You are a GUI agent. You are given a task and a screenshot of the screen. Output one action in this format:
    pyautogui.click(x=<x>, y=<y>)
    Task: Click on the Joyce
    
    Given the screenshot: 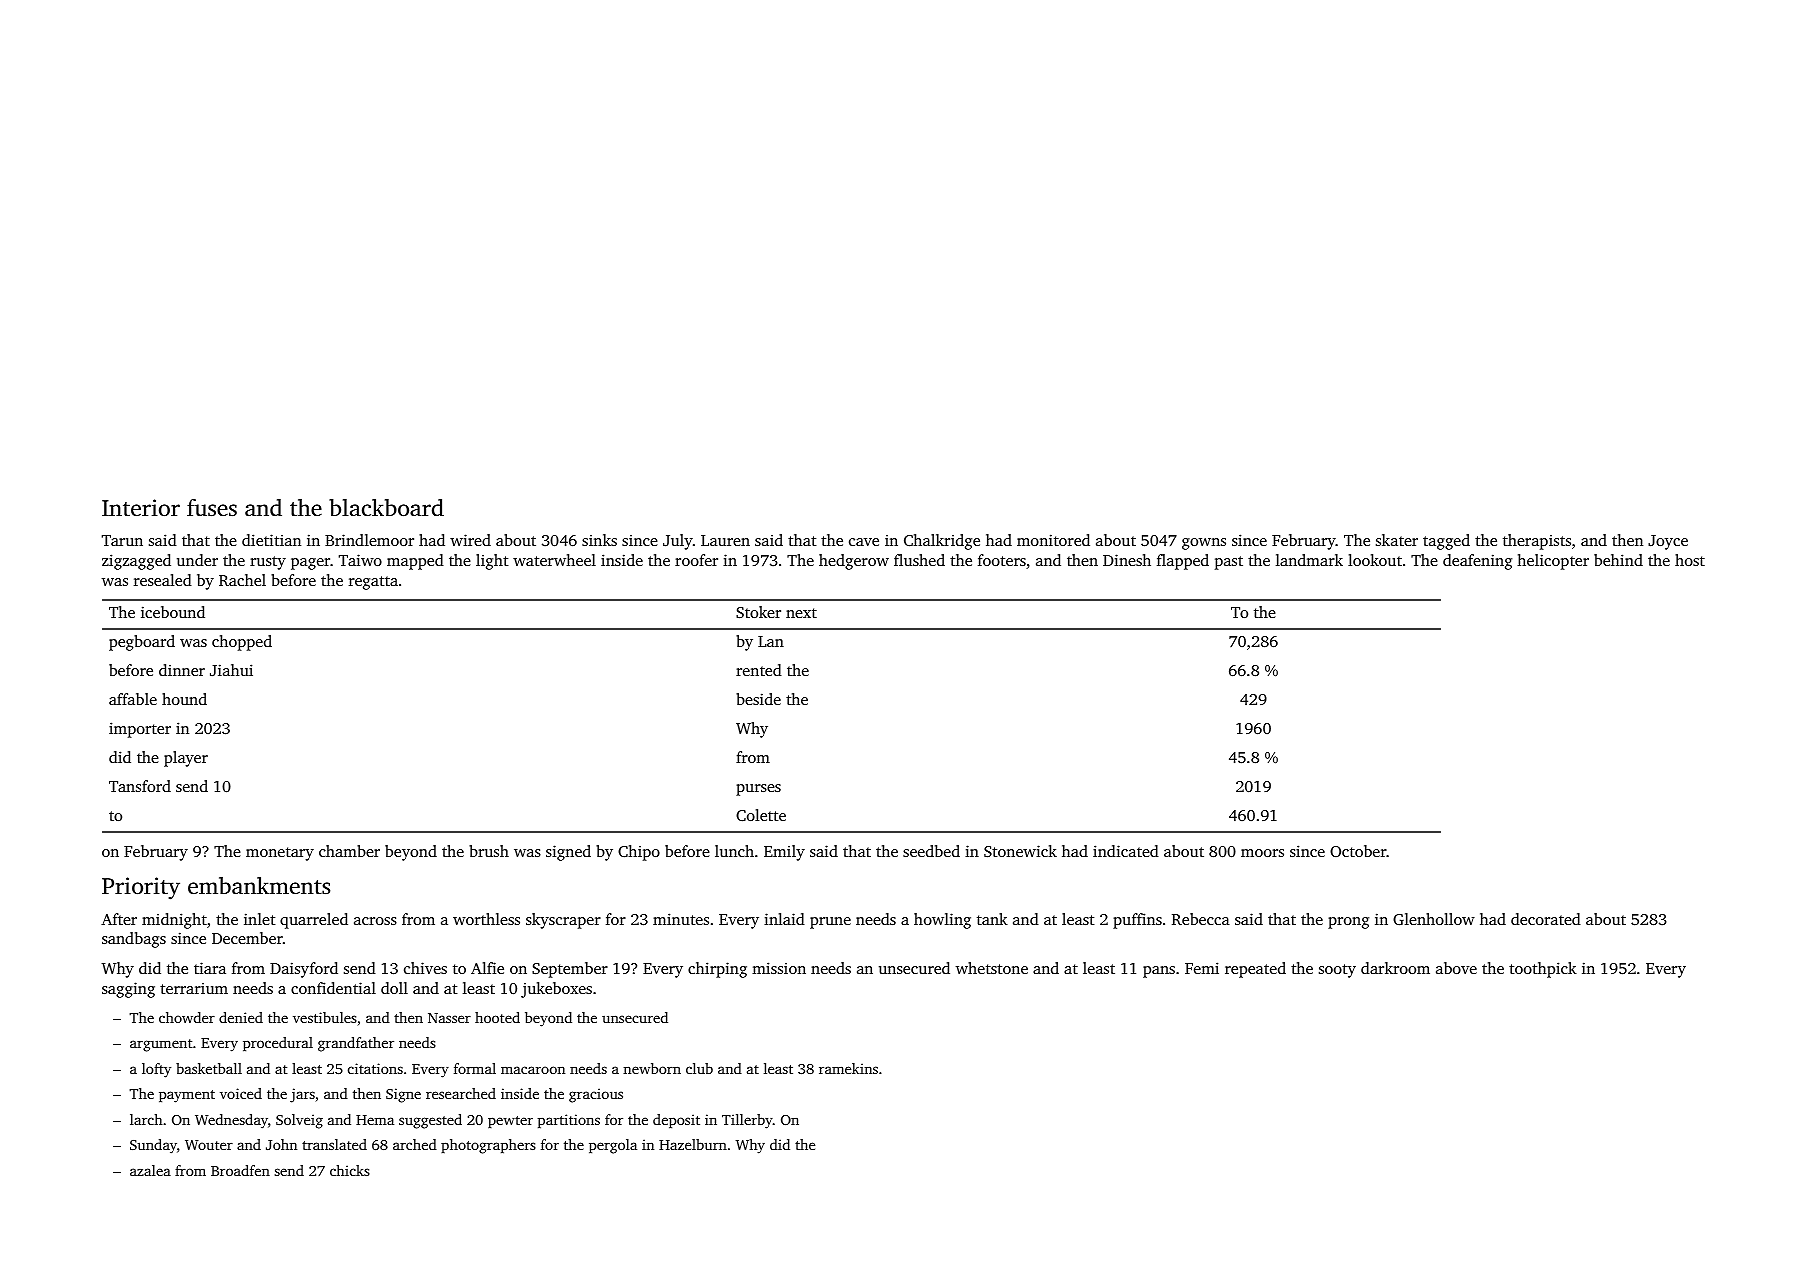 What is the action you would take?
    pyautogui.click(x=1668, y=542)
